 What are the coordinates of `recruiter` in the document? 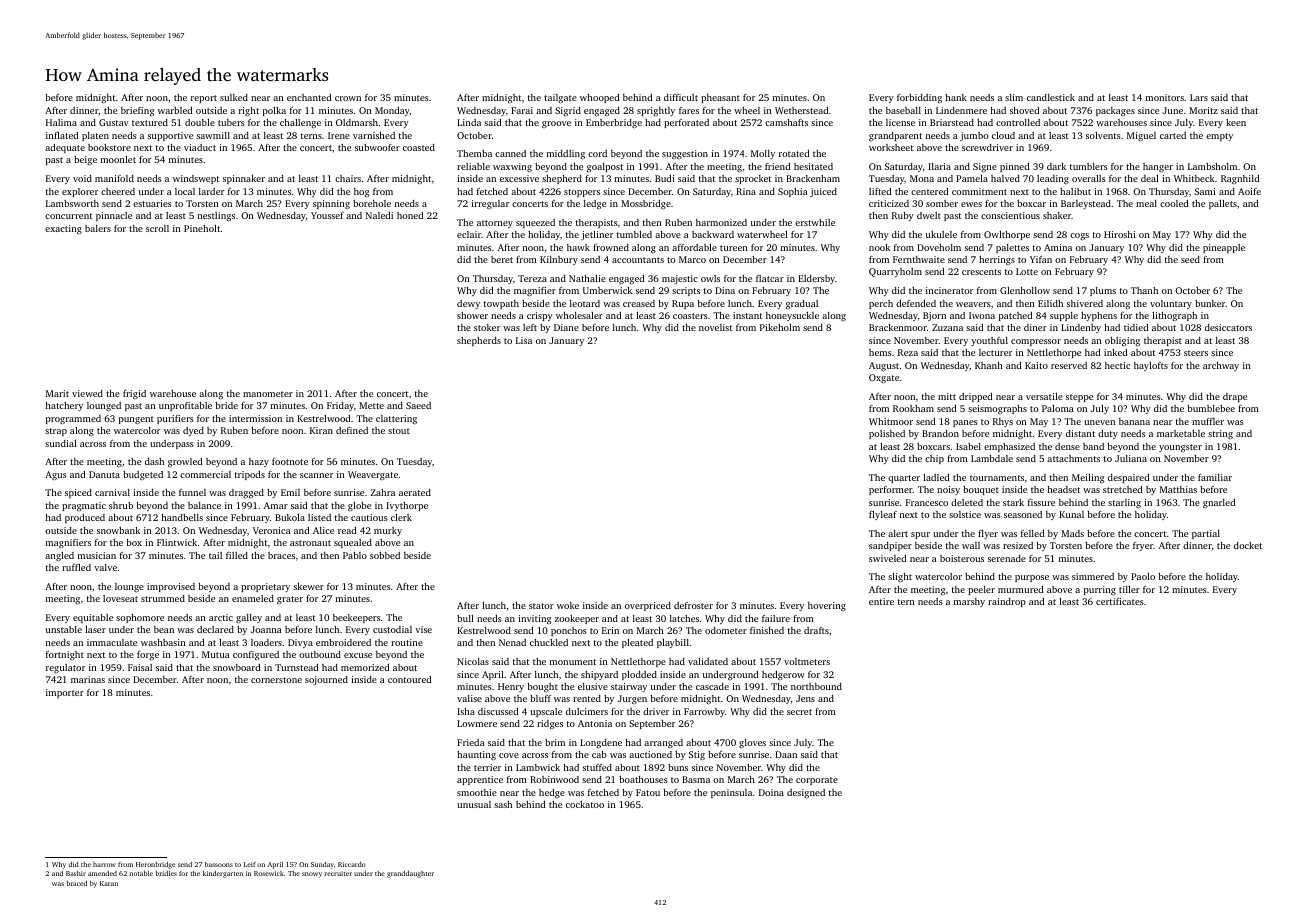 It's located at (338, 873).
